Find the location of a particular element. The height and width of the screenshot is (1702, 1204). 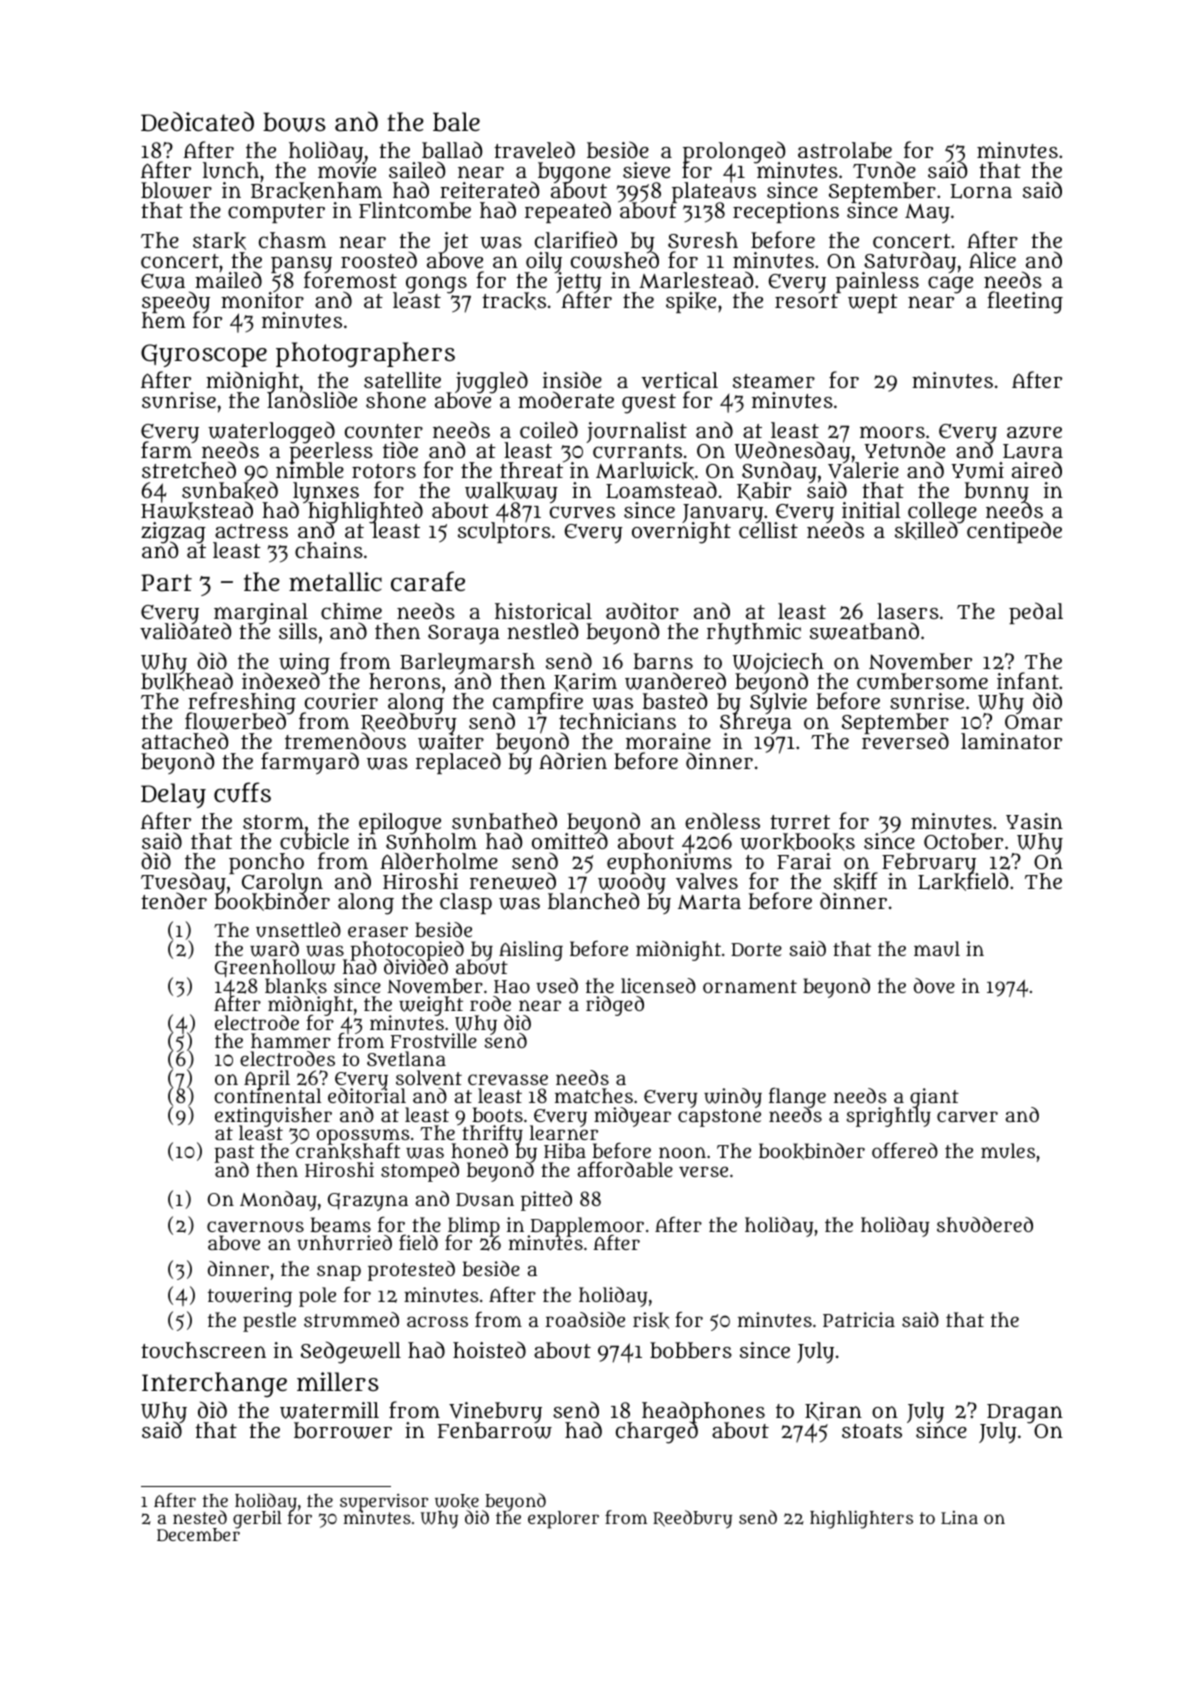

azure is located at coordinates (1034, 432).
